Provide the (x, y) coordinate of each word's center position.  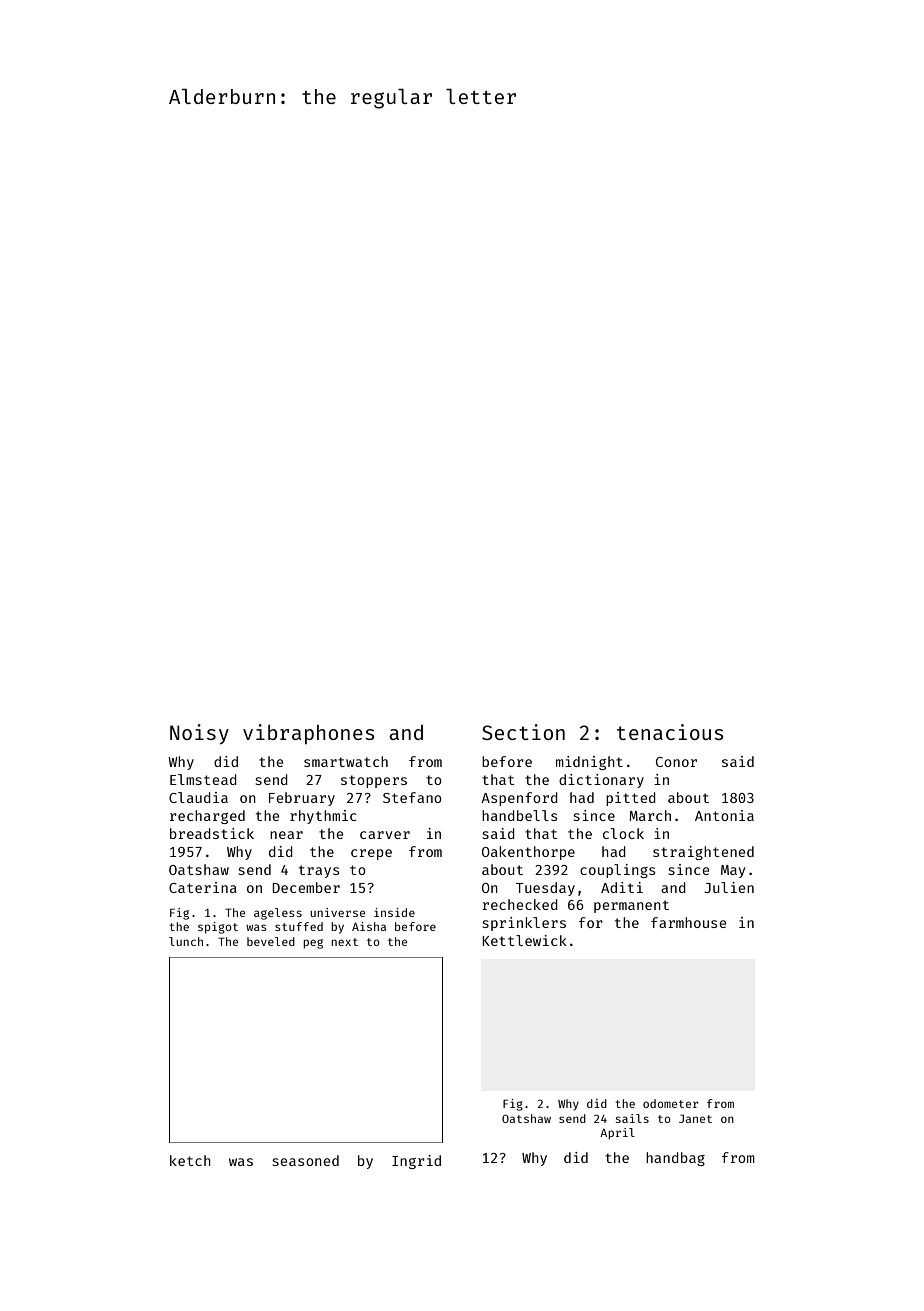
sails (632, 1118)
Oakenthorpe (528, 853)
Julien (729, 887)
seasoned (305, 1160)
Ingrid (416, 1162)
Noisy (199, 734)
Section (523, 732)
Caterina (203, 887)
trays (319, 871)
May (733, 871)
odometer (671, 1103)
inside (394, 912)
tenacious (670, 732)
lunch (186, 941)
